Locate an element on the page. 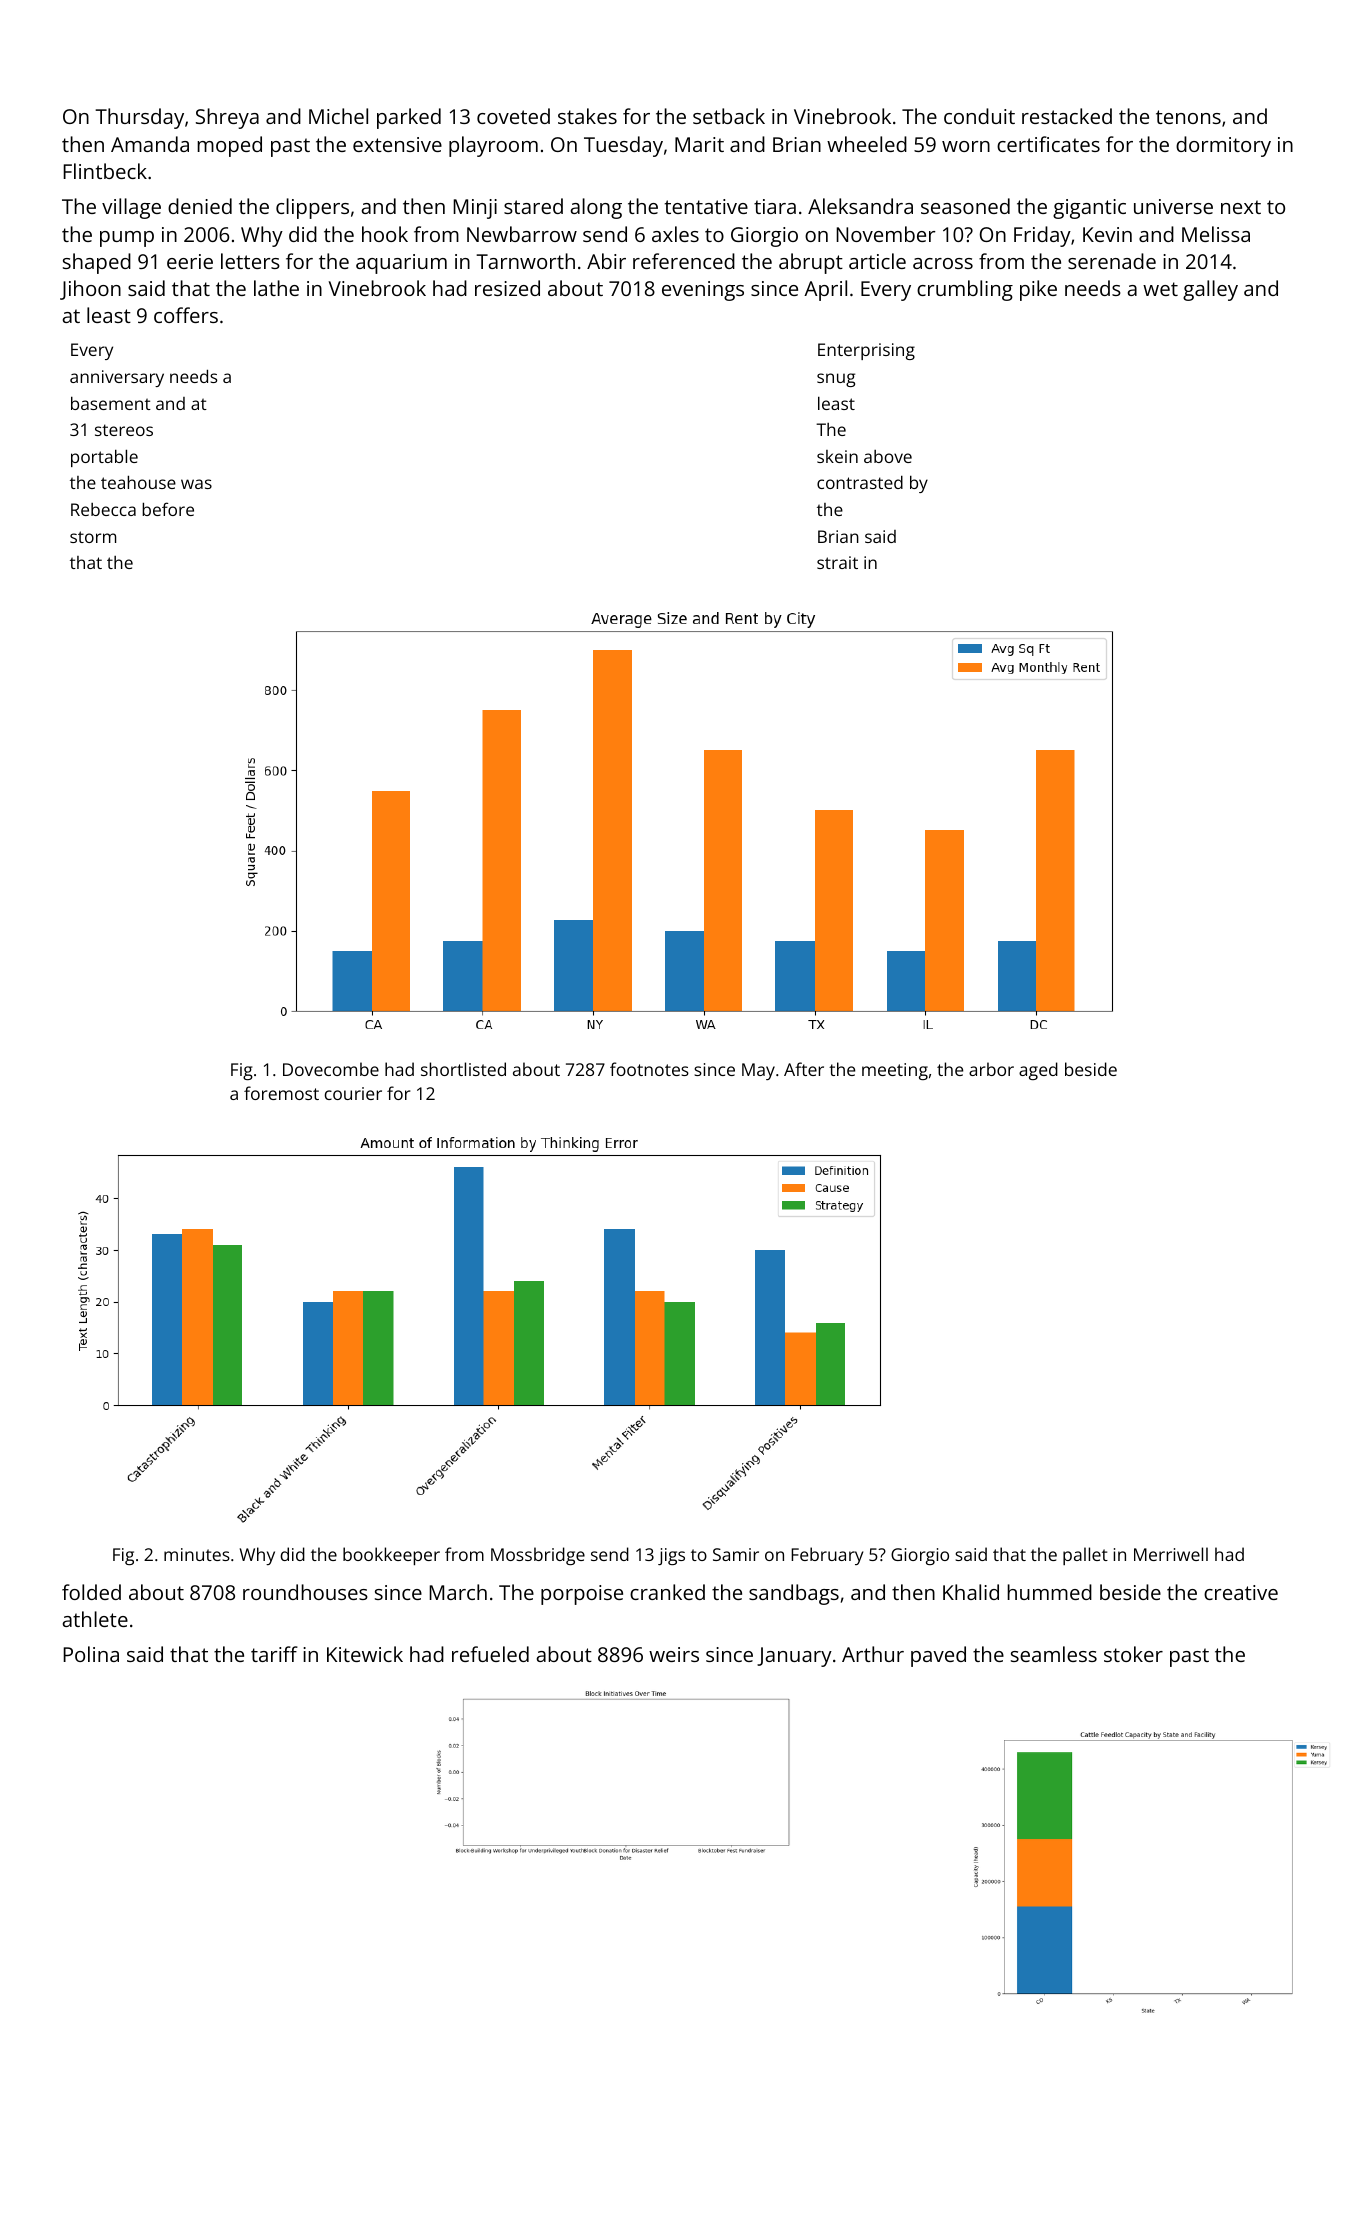 Image resolution: width=1357 pixels, height=2235 pixels. before is located at coordinates (168, 509).
